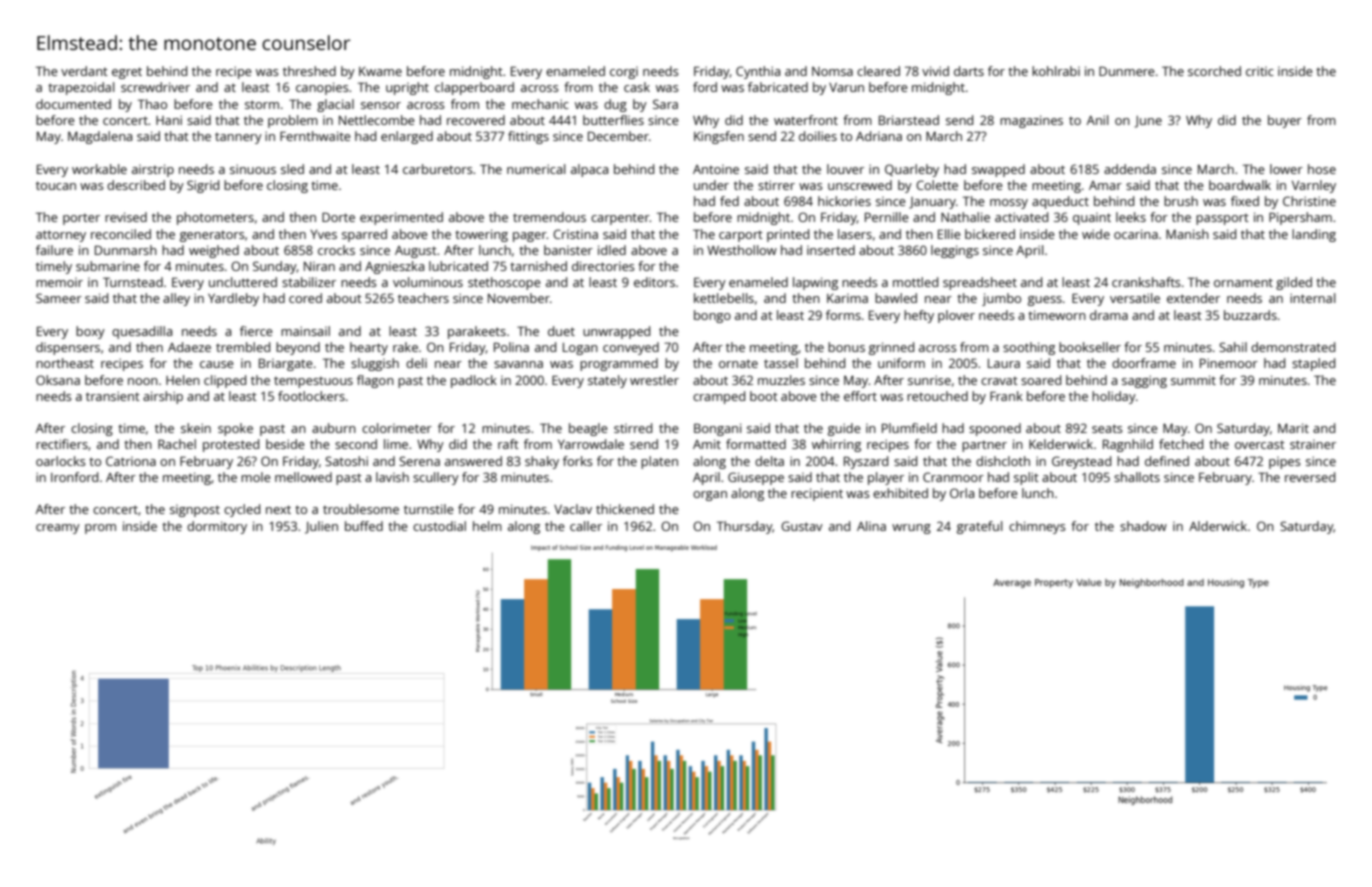  I want to click on stirrer, so click(776, 185).
